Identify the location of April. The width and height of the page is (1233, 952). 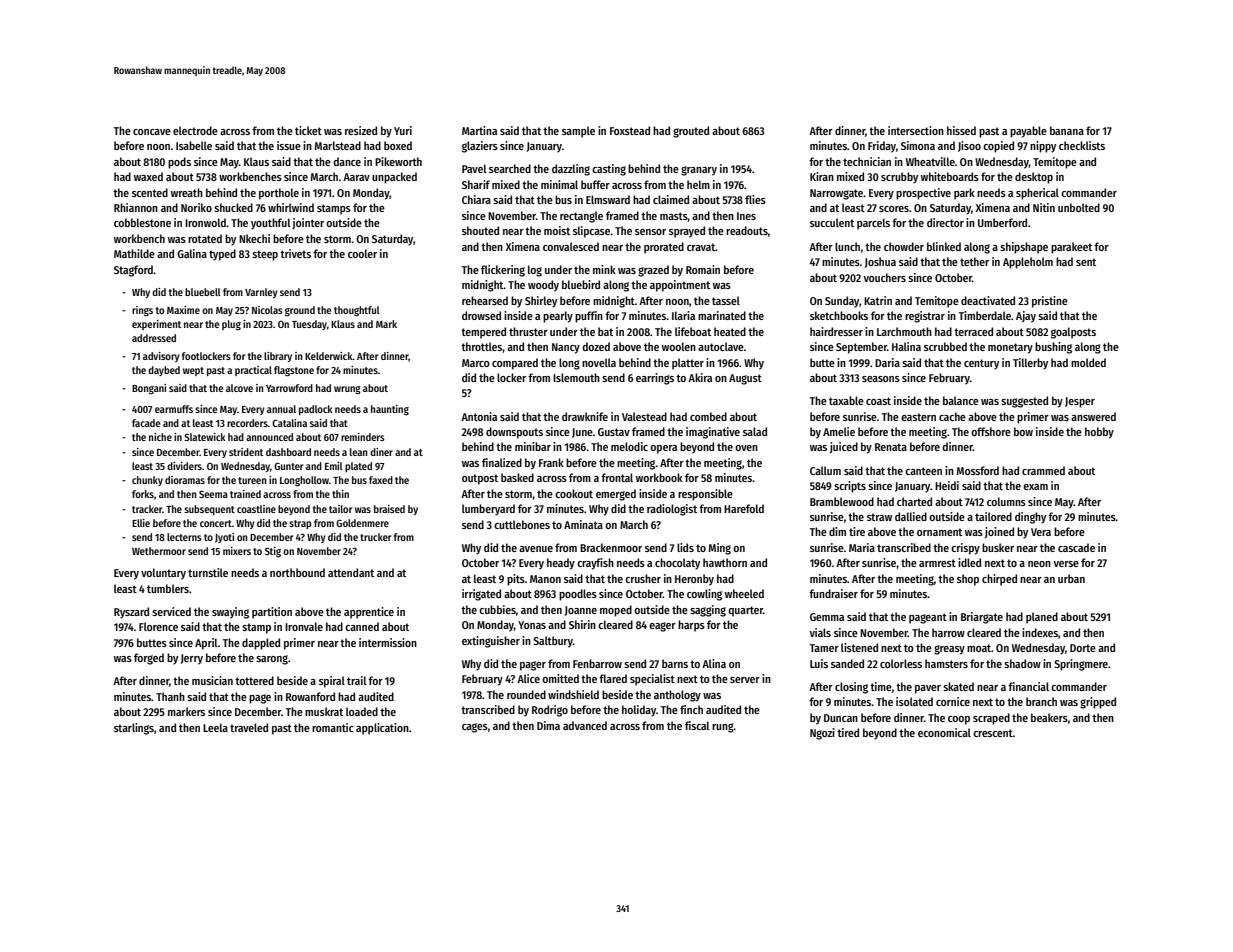
(206, 644).
